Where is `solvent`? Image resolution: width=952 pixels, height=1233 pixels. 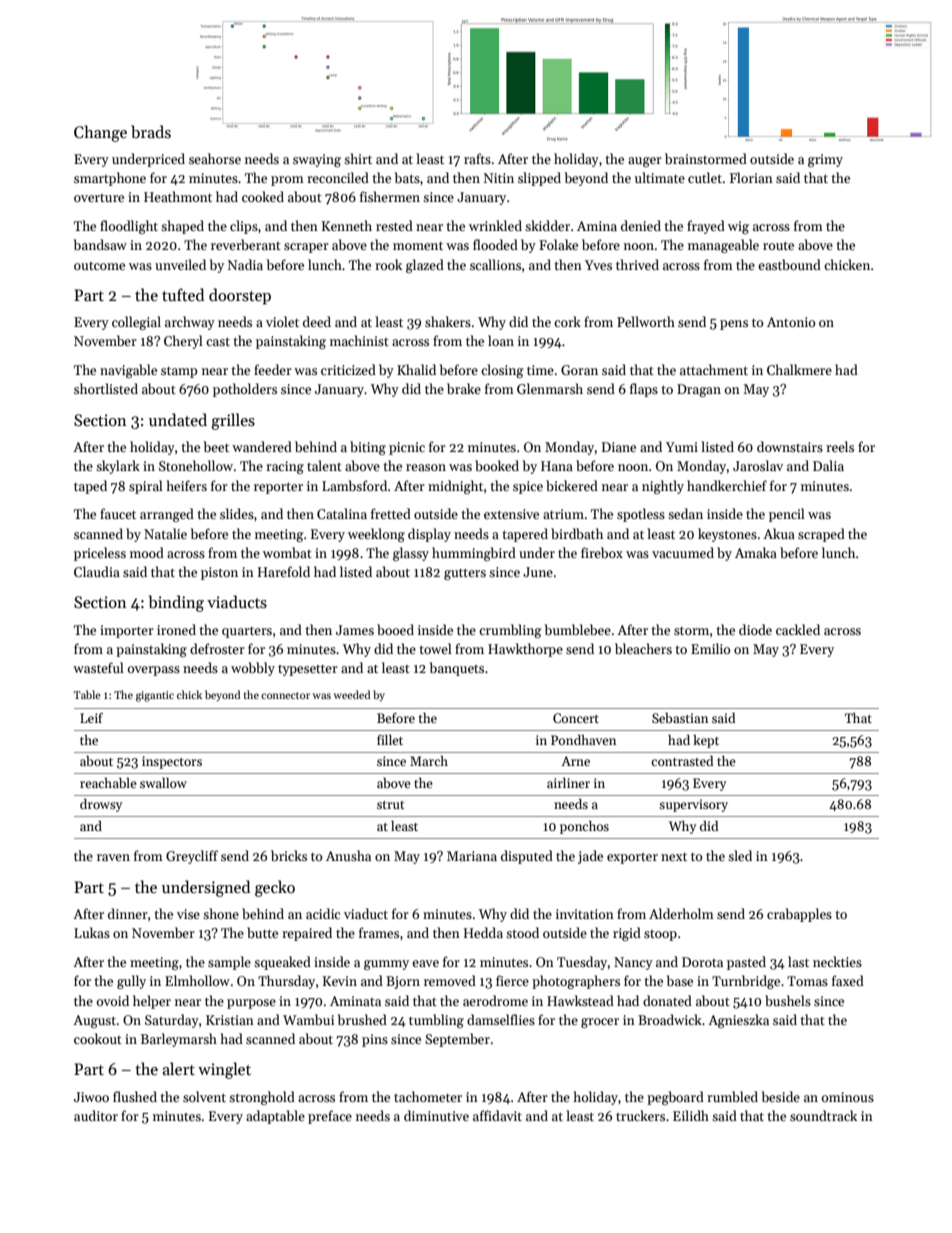 solvent is located at coordinates (204, 1096).
